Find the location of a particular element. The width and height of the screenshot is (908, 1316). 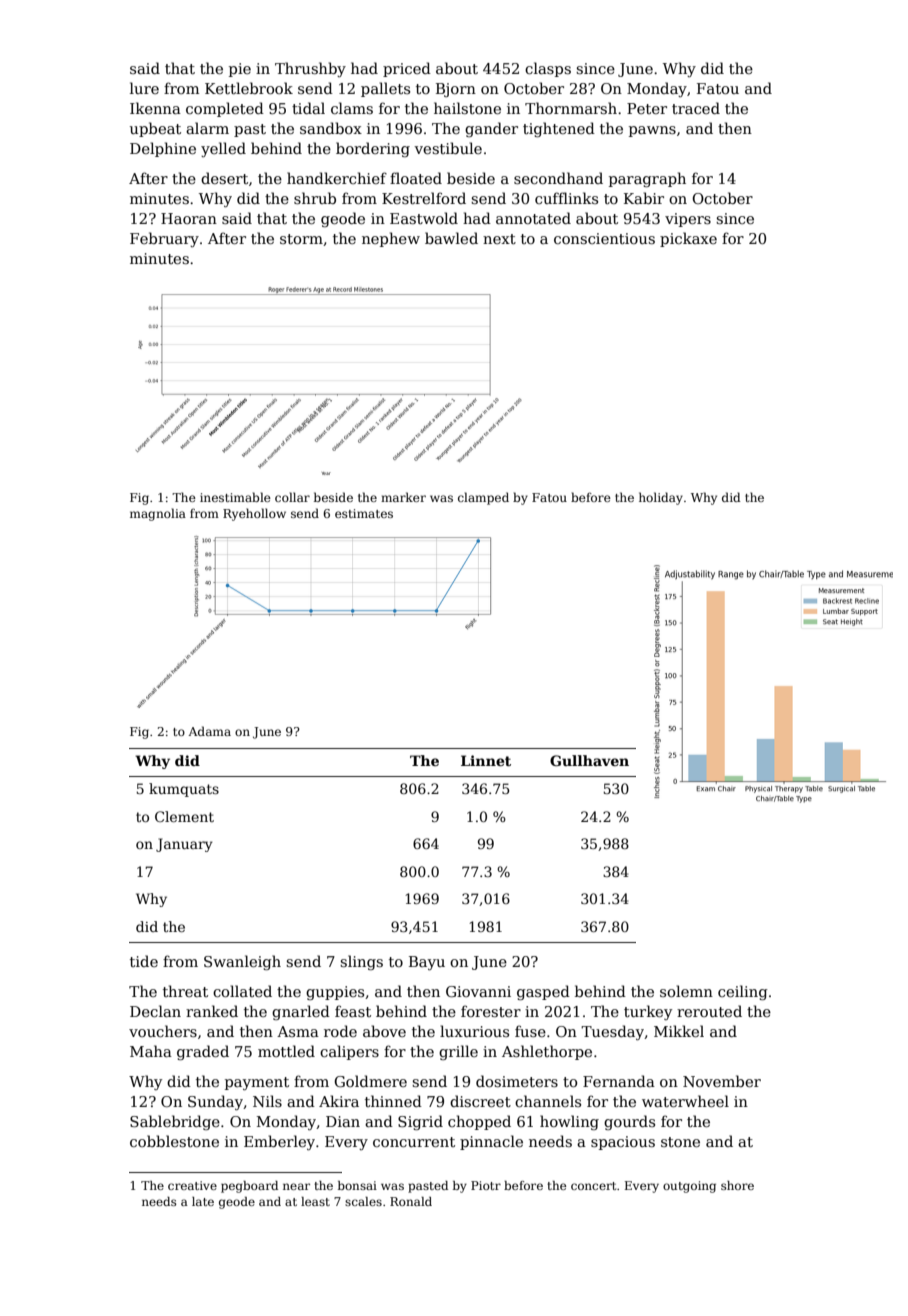

slings is located at coordinates (361, 962).
